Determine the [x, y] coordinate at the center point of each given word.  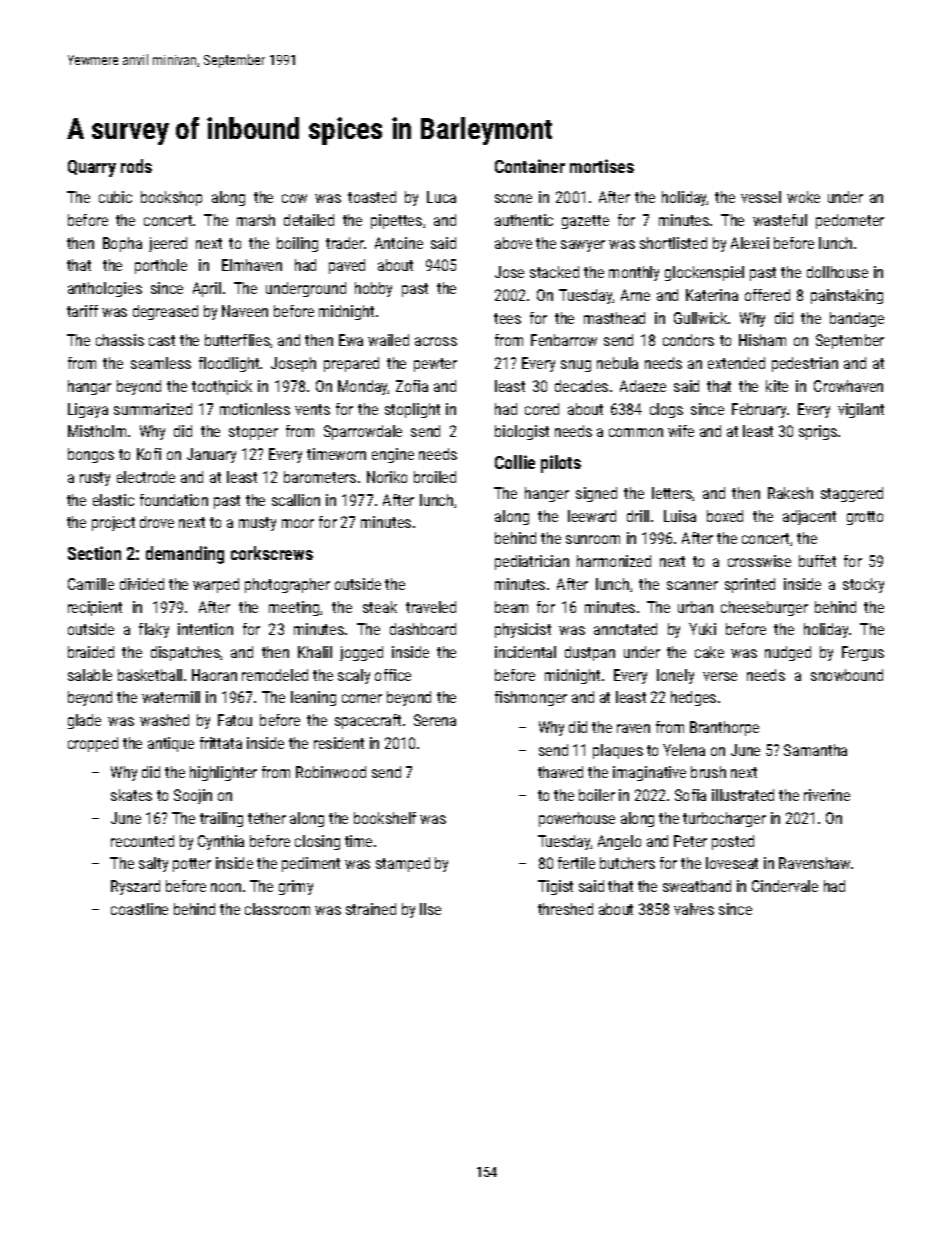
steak [380, 607]
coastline [139, 909]
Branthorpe [724, 728]
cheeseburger [764, 608]
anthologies [105, 289]
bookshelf [385, 818]
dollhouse [837, 272]
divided [142, 584]
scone [513, 198]
